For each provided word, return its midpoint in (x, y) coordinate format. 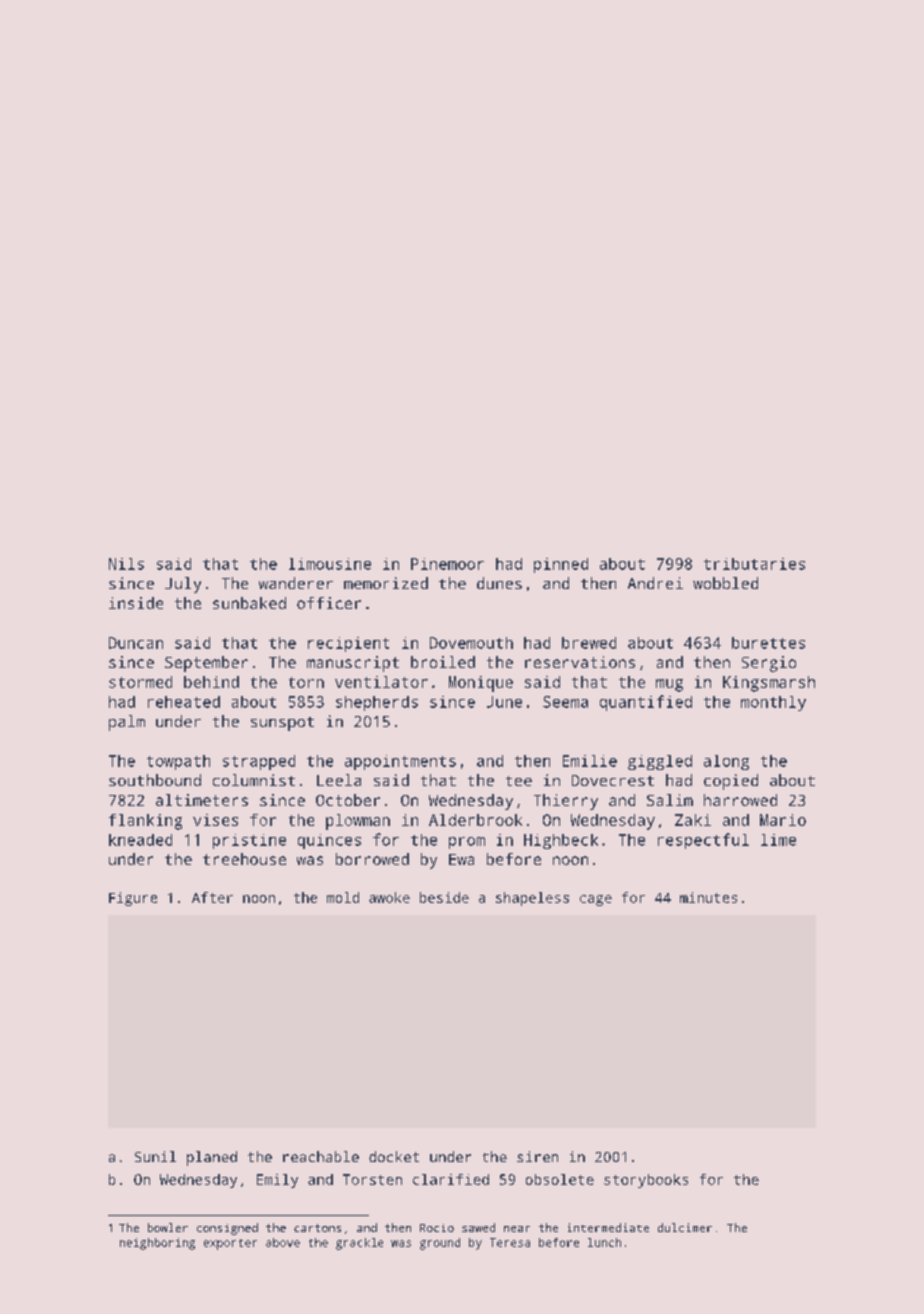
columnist (254, 780)
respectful (703, 841)
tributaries (754, 564)
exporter (230, 1244)
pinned (561, 565)
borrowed (372, 859)
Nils (126, 564)
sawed (478, 1227)
